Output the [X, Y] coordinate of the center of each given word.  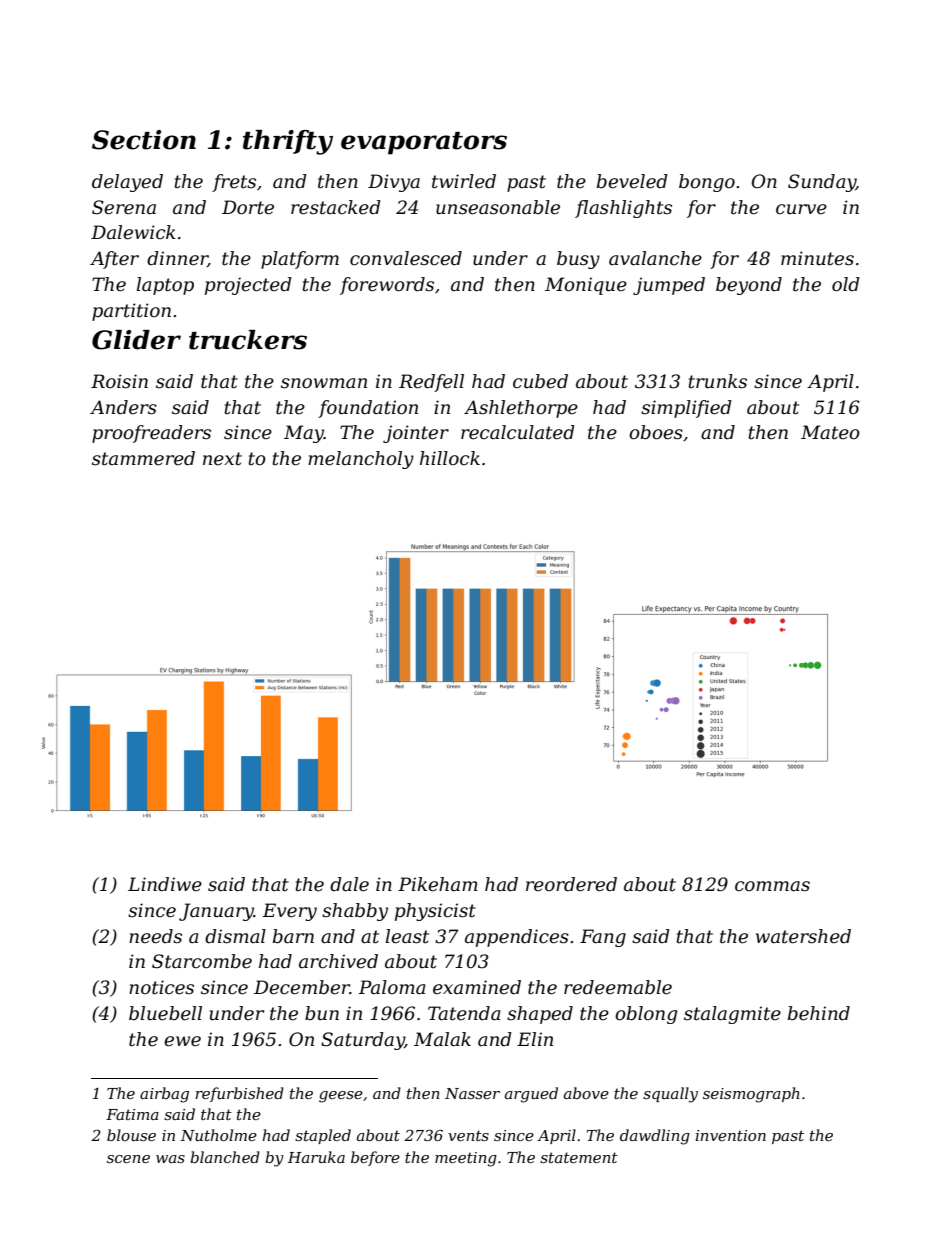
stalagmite [732, 1015]
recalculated [518, 432]
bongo [707, 183]
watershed [803, 936]
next [222, 459]
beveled [632, 181]
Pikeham [438, 884]
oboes [656, 432]
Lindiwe [165, 884]
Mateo [830, 432]
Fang [603, 938]
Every [289, 912]
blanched [225, 1157]
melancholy [361, 460]
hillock [450, 458]
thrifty [288, 142]
